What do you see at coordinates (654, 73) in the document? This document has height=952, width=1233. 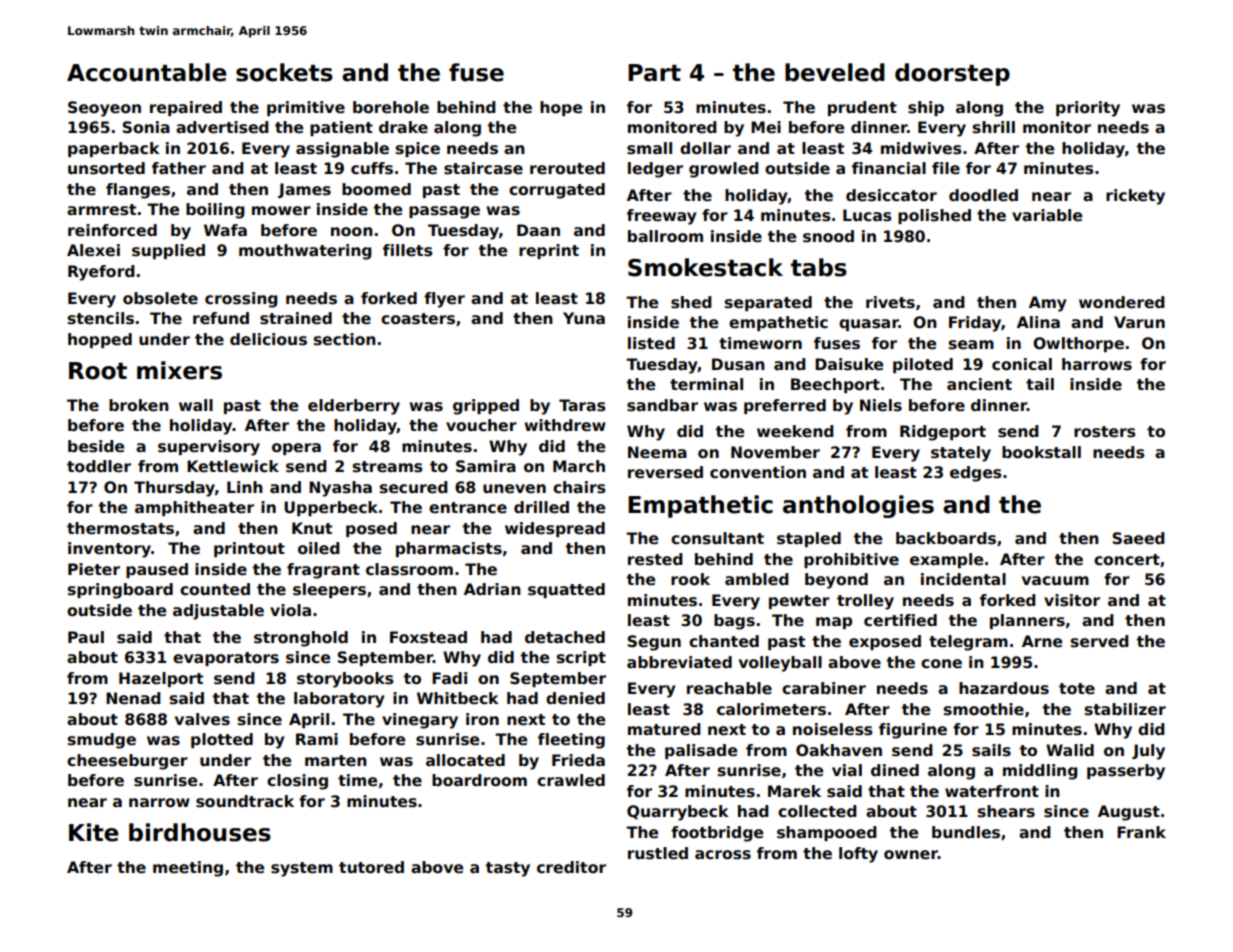 I see `Part` at bounding box center [654, 73].
